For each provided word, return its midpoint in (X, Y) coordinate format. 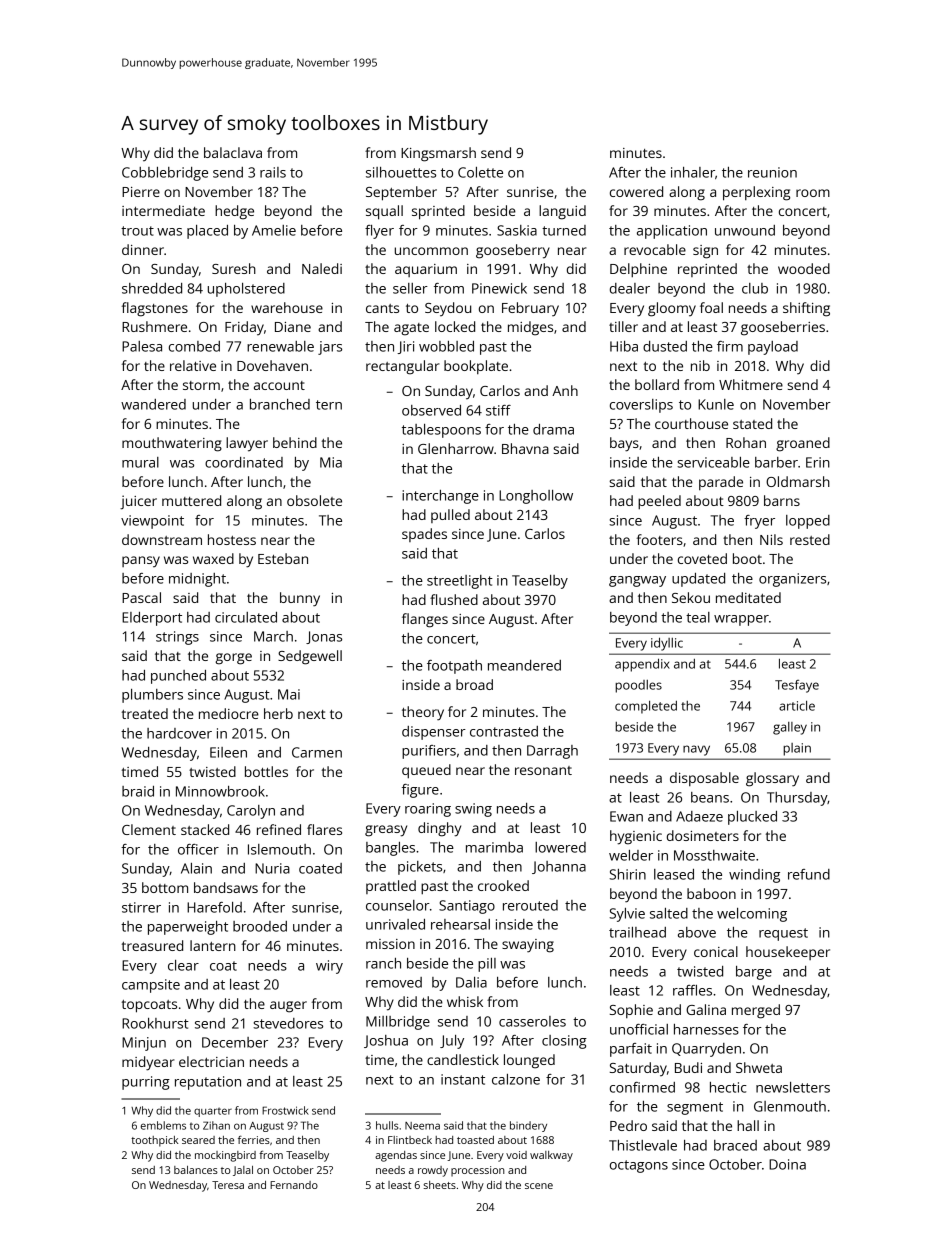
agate (411, 329)
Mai (289, 694)
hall (748, 1125)
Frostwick (285, 1110)
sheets (439, 1185)
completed (646, 707)
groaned (803, 444)
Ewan (626, 816)
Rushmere (154, 326)
